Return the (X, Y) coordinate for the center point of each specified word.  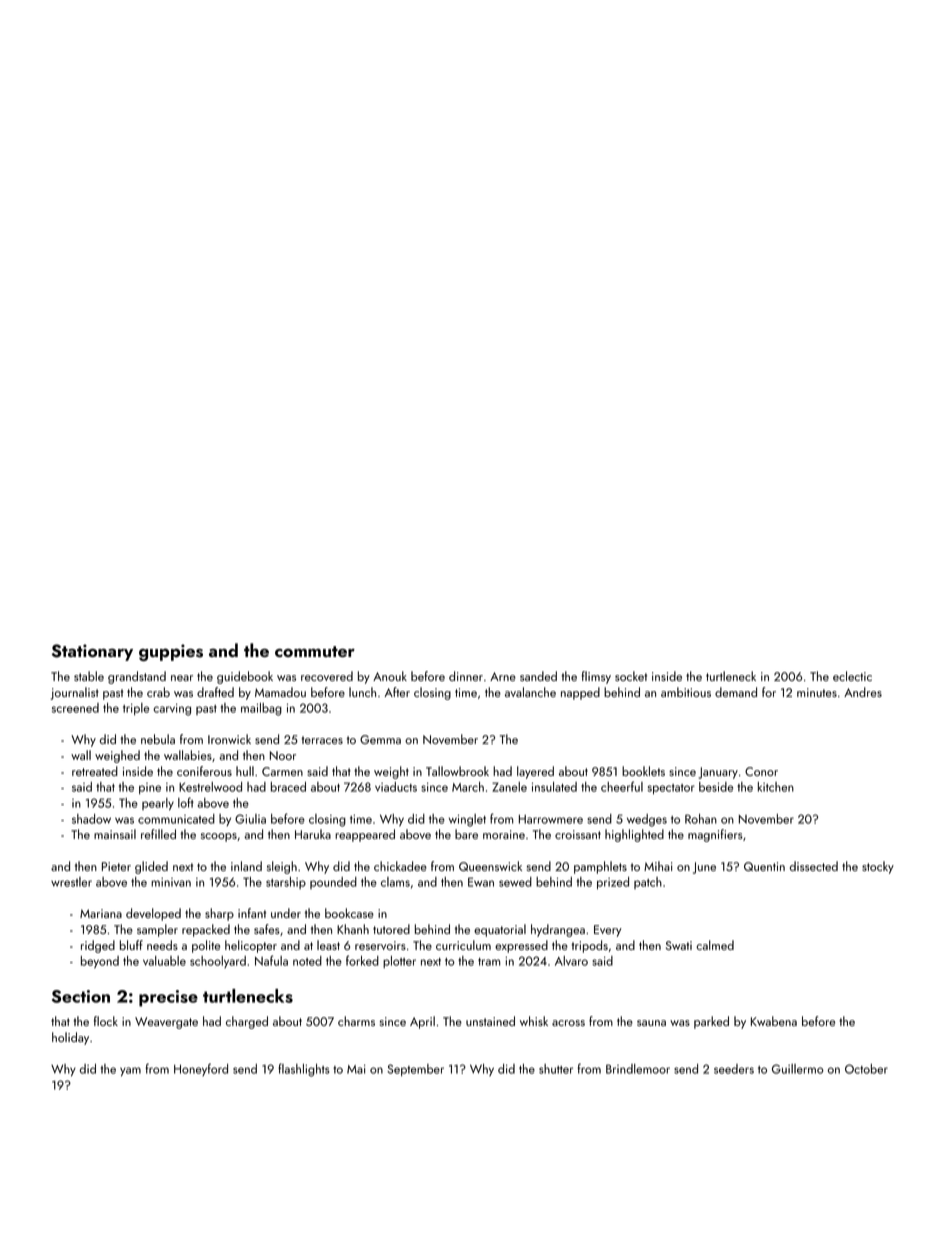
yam (130, 1071)
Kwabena (774, 1021)
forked (362, 960)
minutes (817, 692)
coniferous (204, 771)
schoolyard (218, 962)
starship (286, 883)
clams (395, 882)
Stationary (92, 652)
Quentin (764, 866)
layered (535, 772)
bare (466, 834)
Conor (761, 771)
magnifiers (715, 835)
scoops (219, 837)
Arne (503, 676)
